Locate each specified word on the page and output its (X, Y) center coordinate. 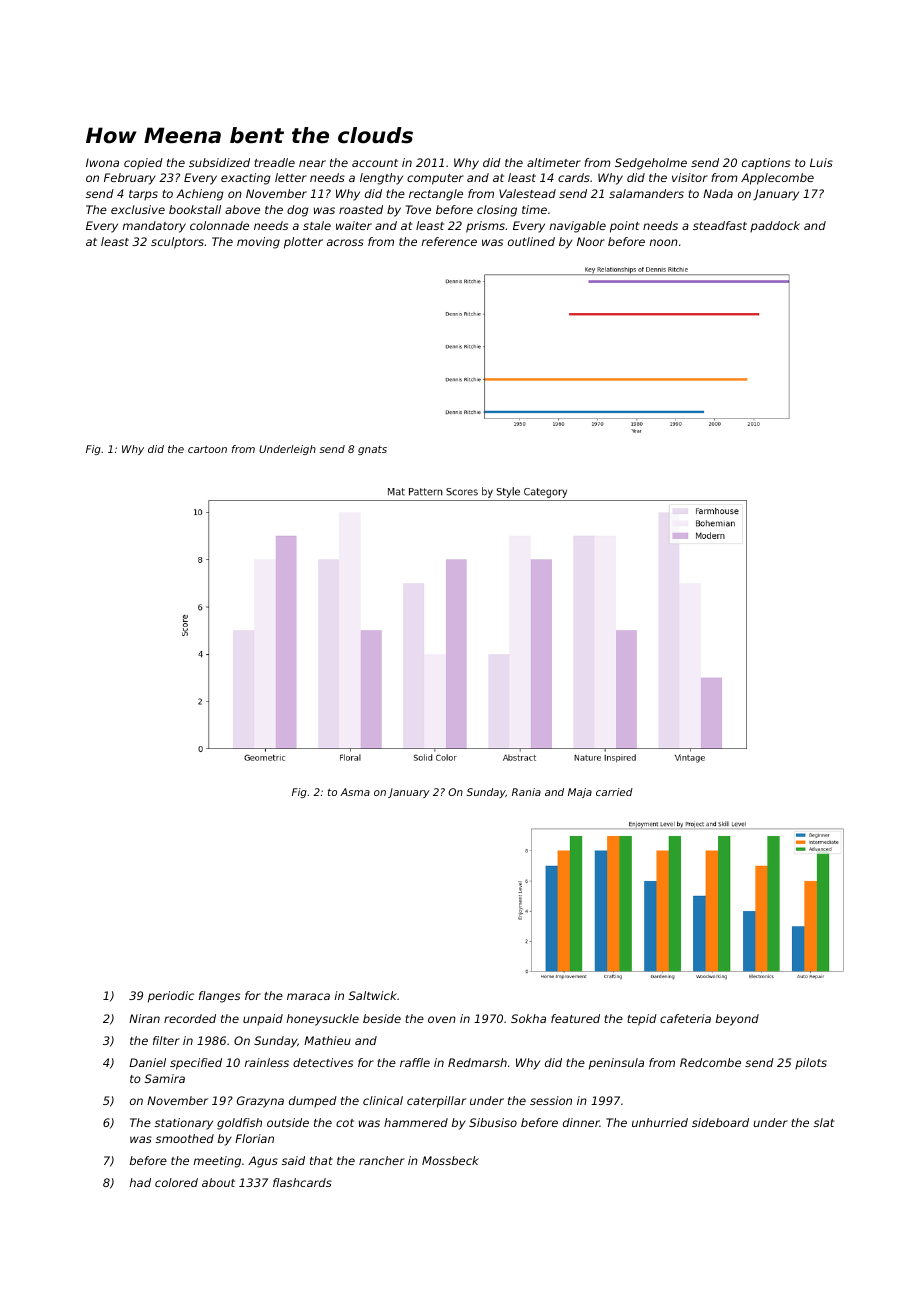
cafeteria (685, 1018)
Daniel (147, 1062)
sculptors (177, 243)
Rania (526, 792)
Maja (580, 793)
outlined (531, 241)
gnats (372, 450)
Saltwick (372, 995)
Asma (355, 792)
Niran (144, 1018)
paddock (775, 226)
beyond (737, 1020)
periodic (171, 997)
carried (614, 792)
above (242, 209)
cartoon (207, 449)
